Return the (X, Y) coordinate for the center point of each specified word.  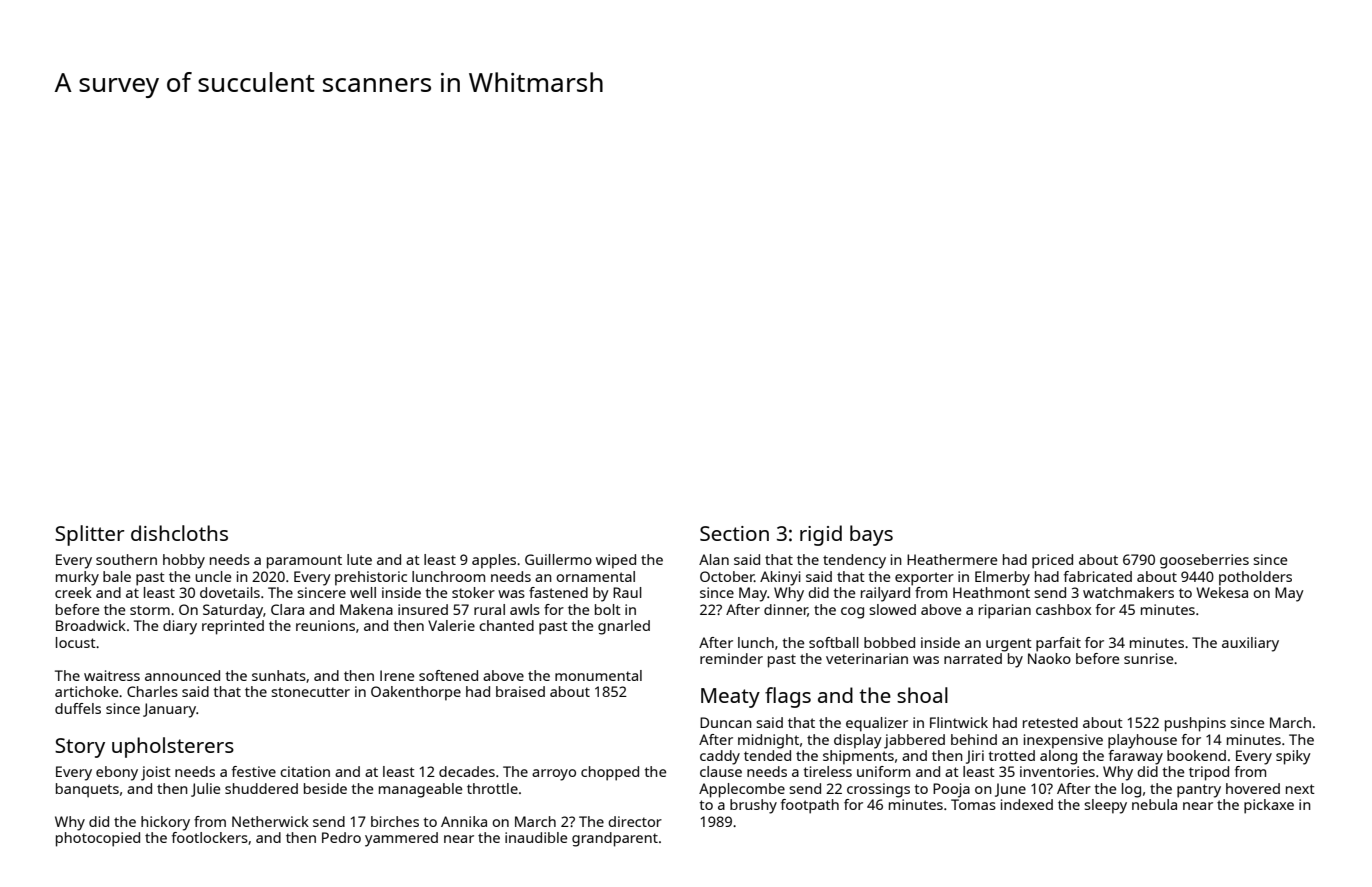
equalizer (877, 724)
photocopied (98, 839)
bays (871, 535)
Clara (287, 609)
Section (734, 533)
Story (80, 748)
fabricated (1098, 576)
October (727, 576)
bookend (1196, 755)
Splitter (90, 535)
